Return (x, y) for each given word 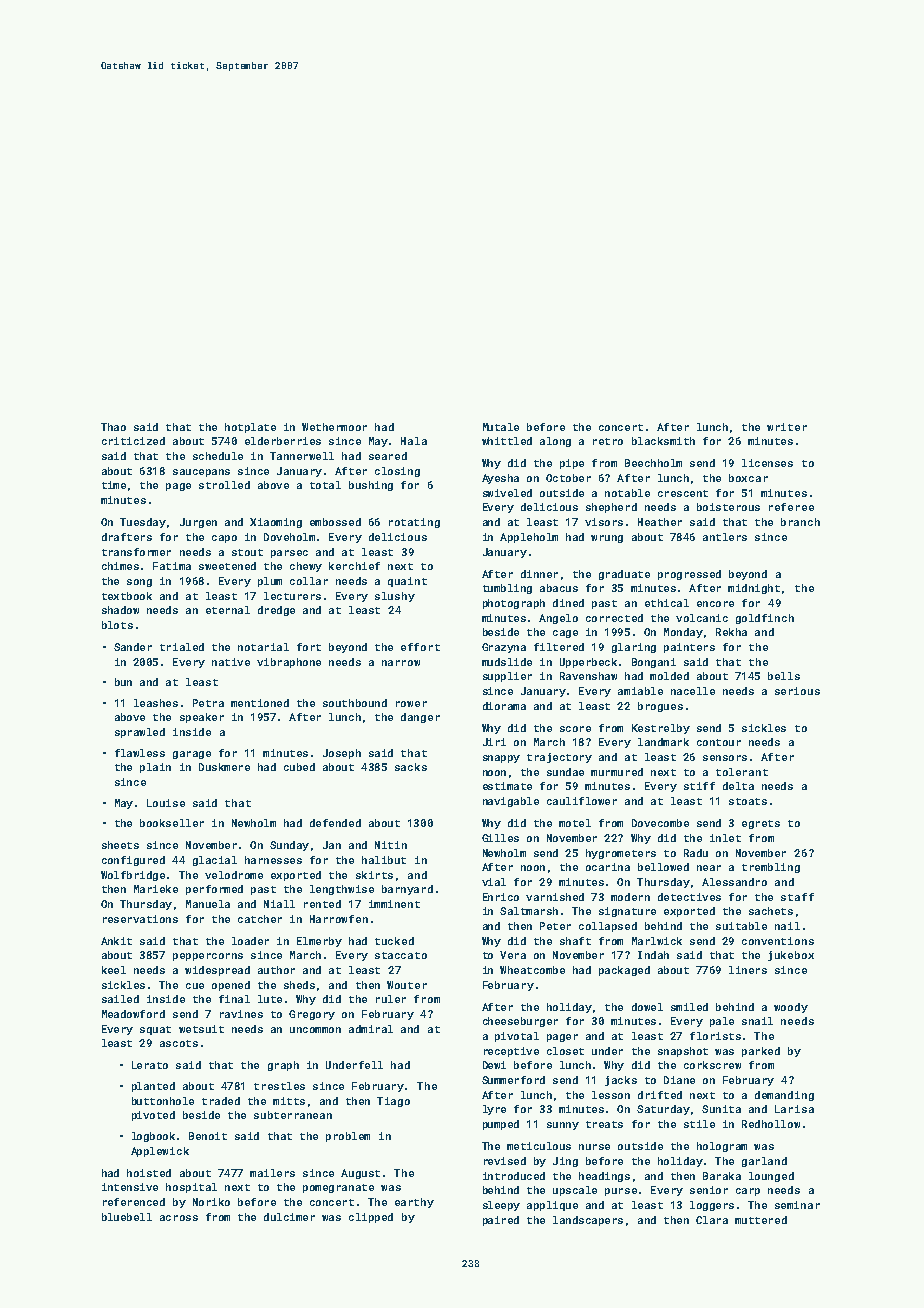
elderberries (283, 441)
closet (565, 1051)
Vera (513, 955)
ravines (241, 1014)
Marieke (156, 889)
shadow (120, 610)
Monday (683, 633)
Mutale (501, 427)
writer (787, 427)
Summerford (513, 1080)
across (179, 1218)
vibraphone (289, 663)
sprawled (140, 733)
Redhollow (771, 1124)
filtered (559, 647)
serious (797, 691)
